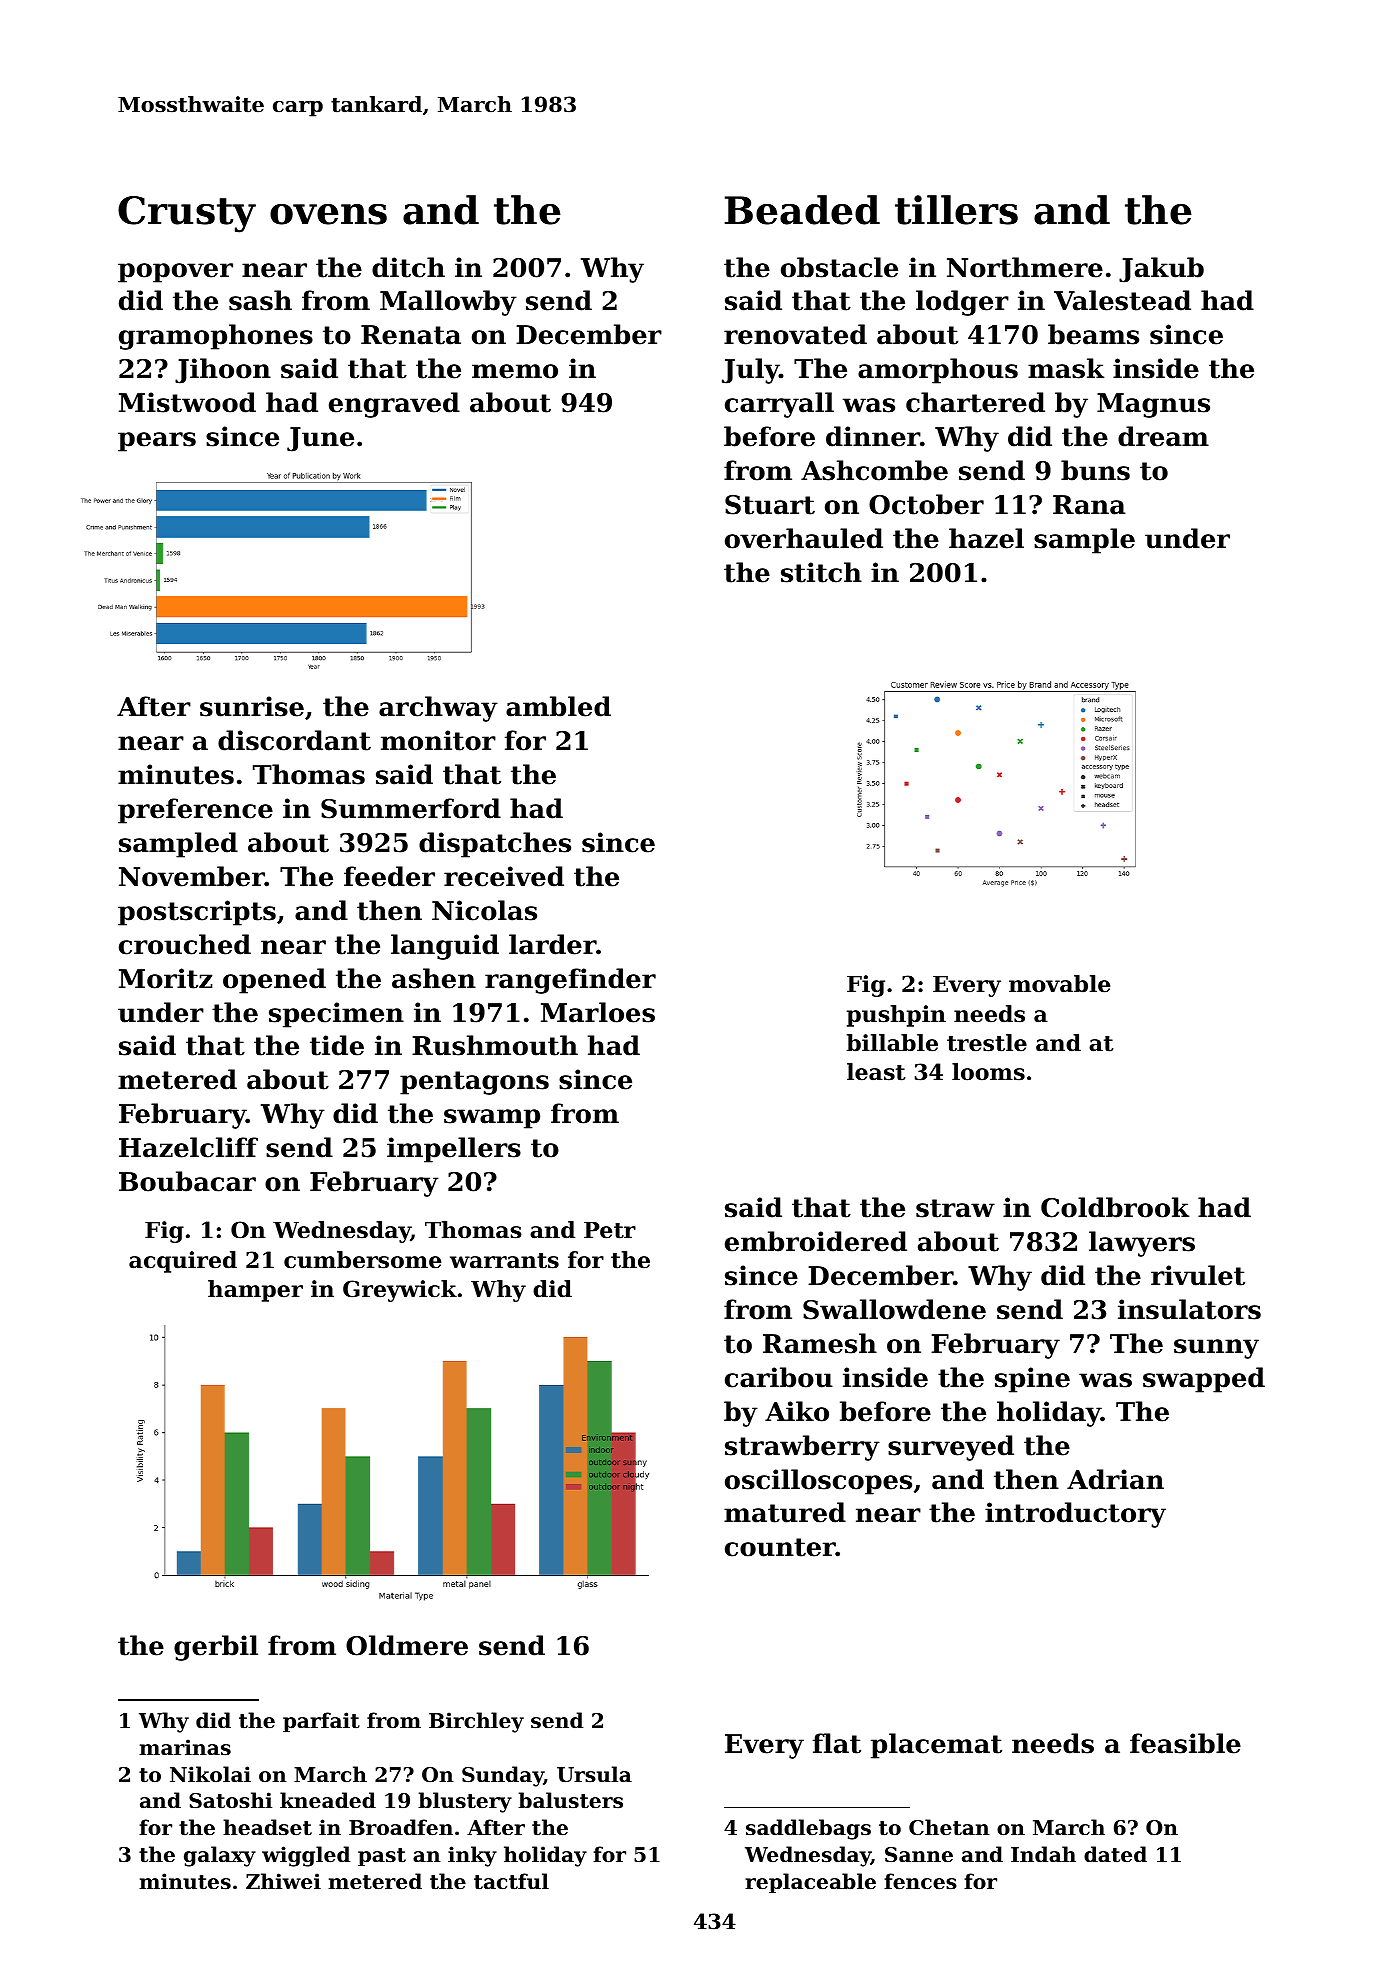 The height and width of the screenshot is (1969, 1386). I want to click on archway, so click(438, 709).
